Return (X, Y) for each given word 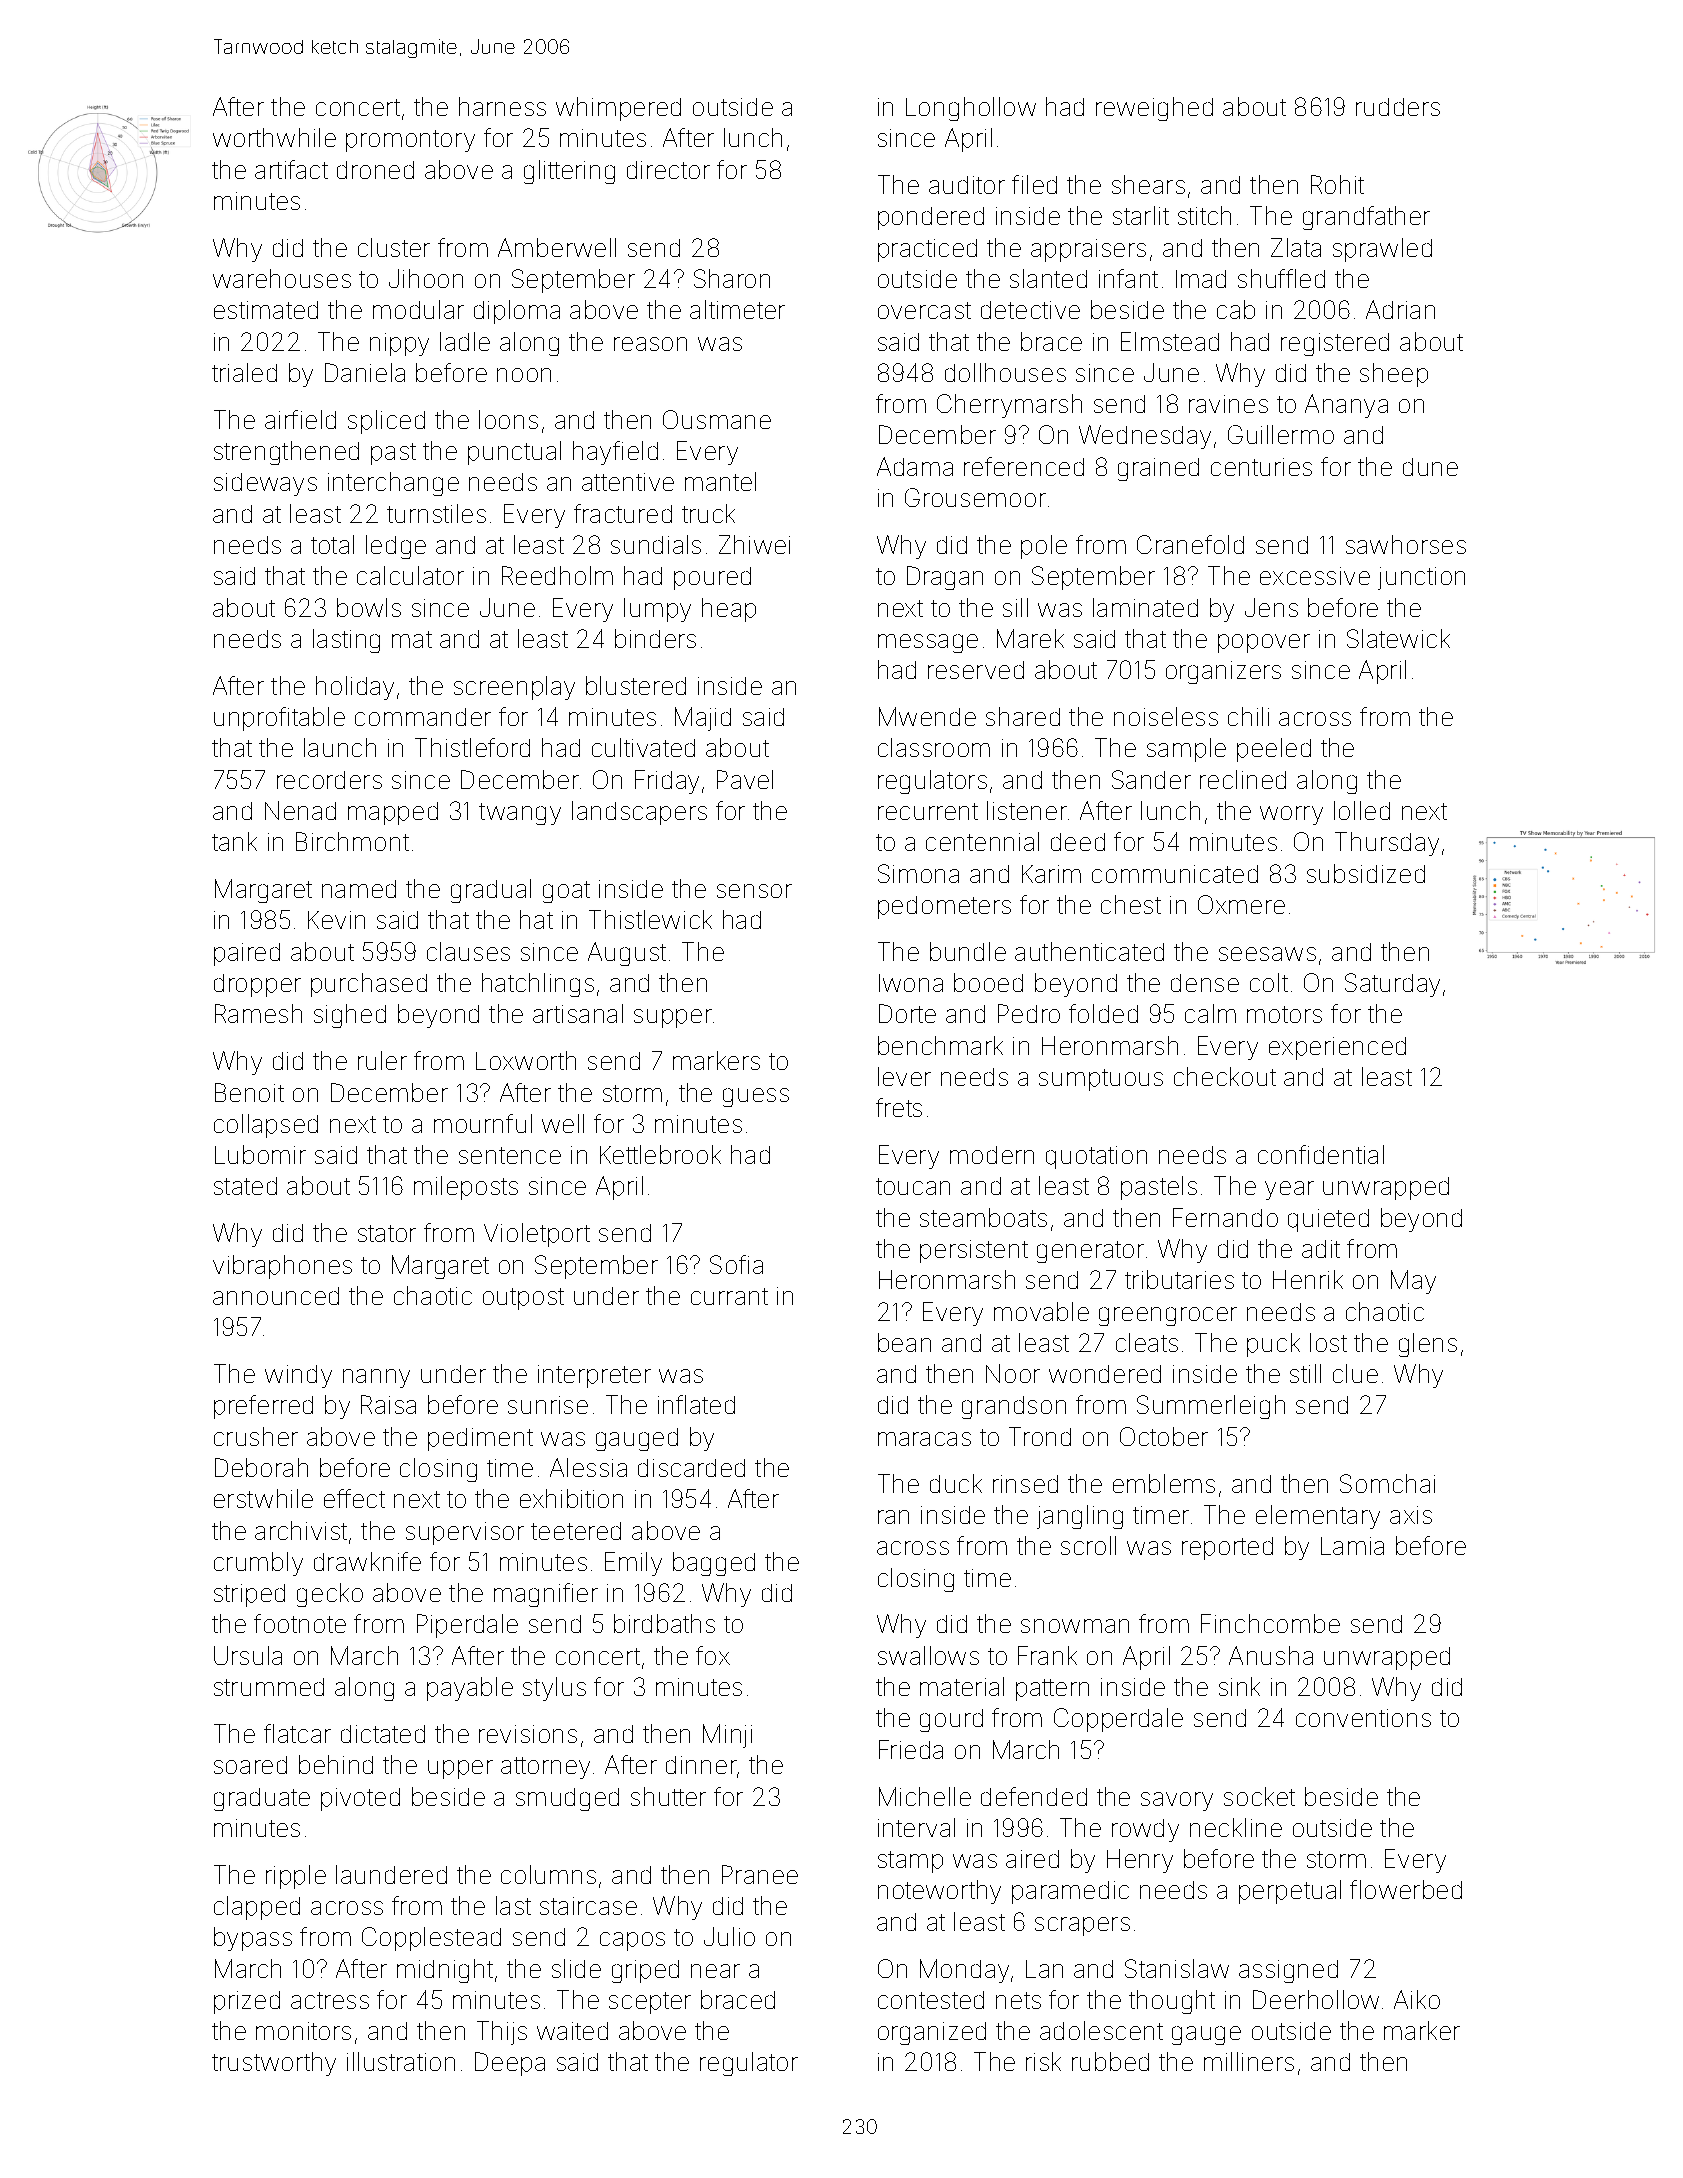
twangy (520, 814)
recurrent (928, 811)
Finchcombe (1270, 1623)
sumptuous (1101, 1080)
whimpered (618, 109)
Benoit (249, 1092)
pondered (931, 218)
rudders (1398, 107)
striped (249, 1595)
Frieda (911, 1749)
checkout (1225, 1076)
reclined (1243, 779)
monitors (303, 2031)
